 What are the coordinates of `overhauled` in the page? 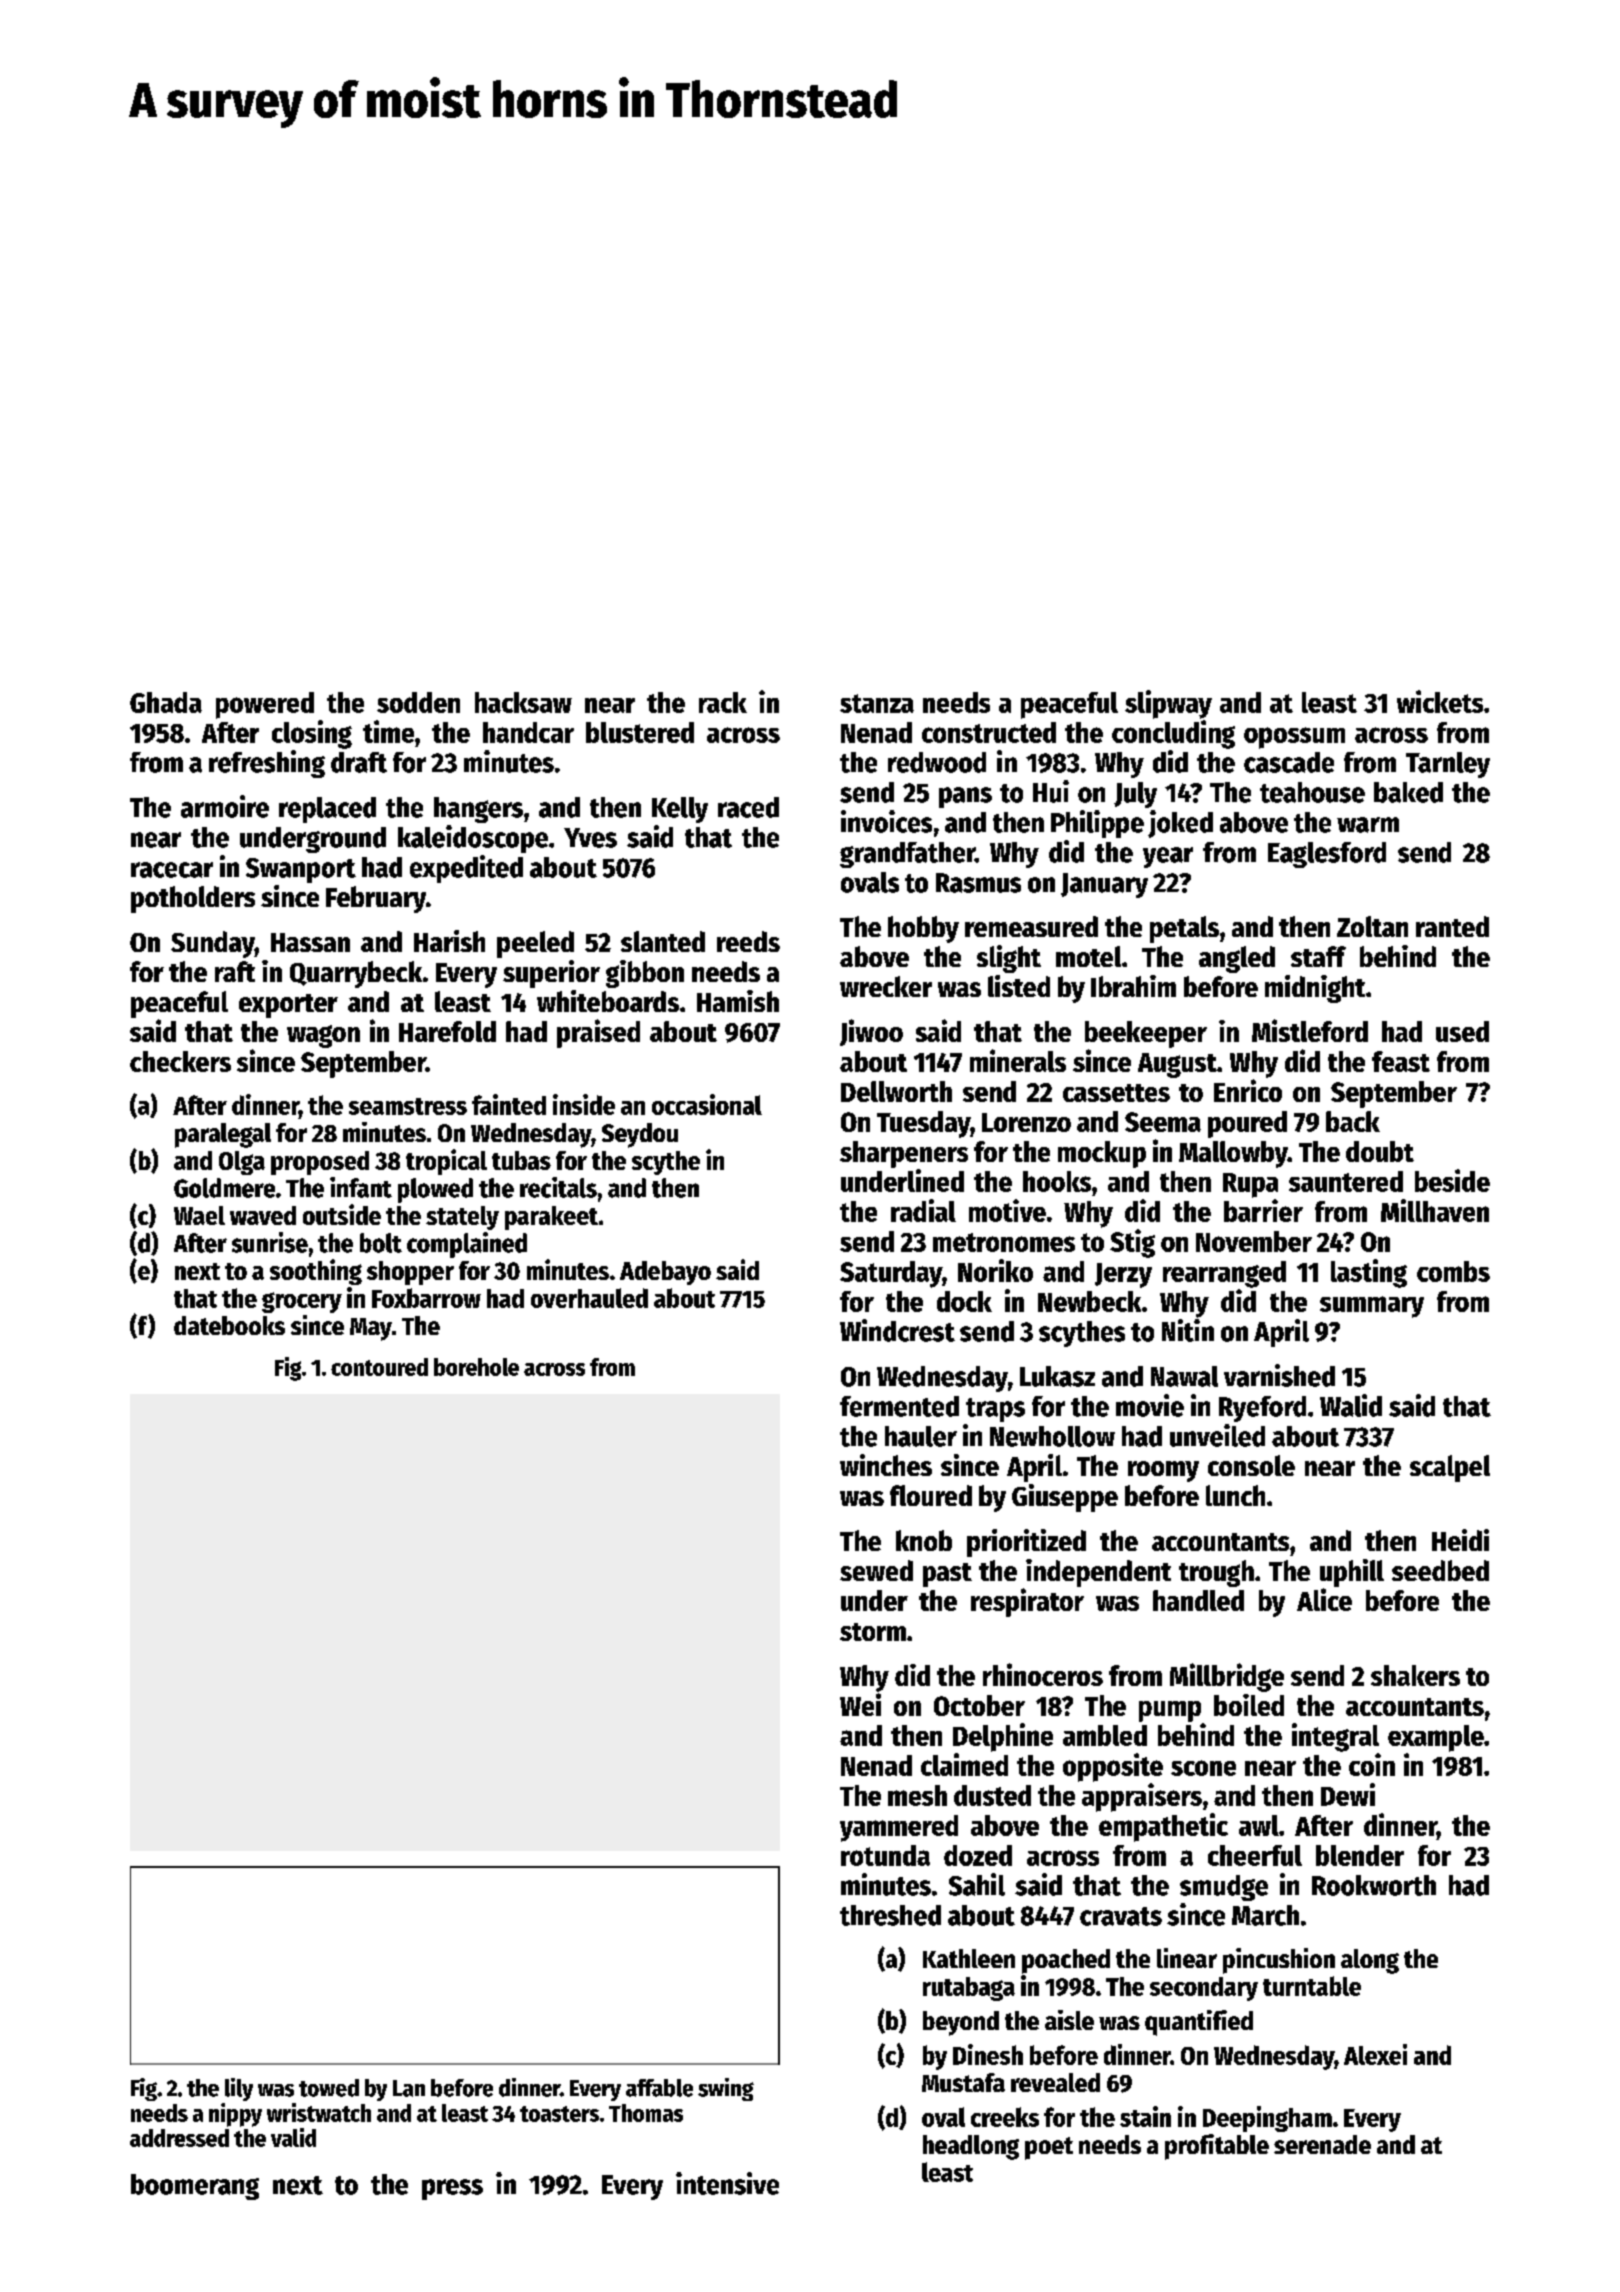 It's located at (589, 1298).
